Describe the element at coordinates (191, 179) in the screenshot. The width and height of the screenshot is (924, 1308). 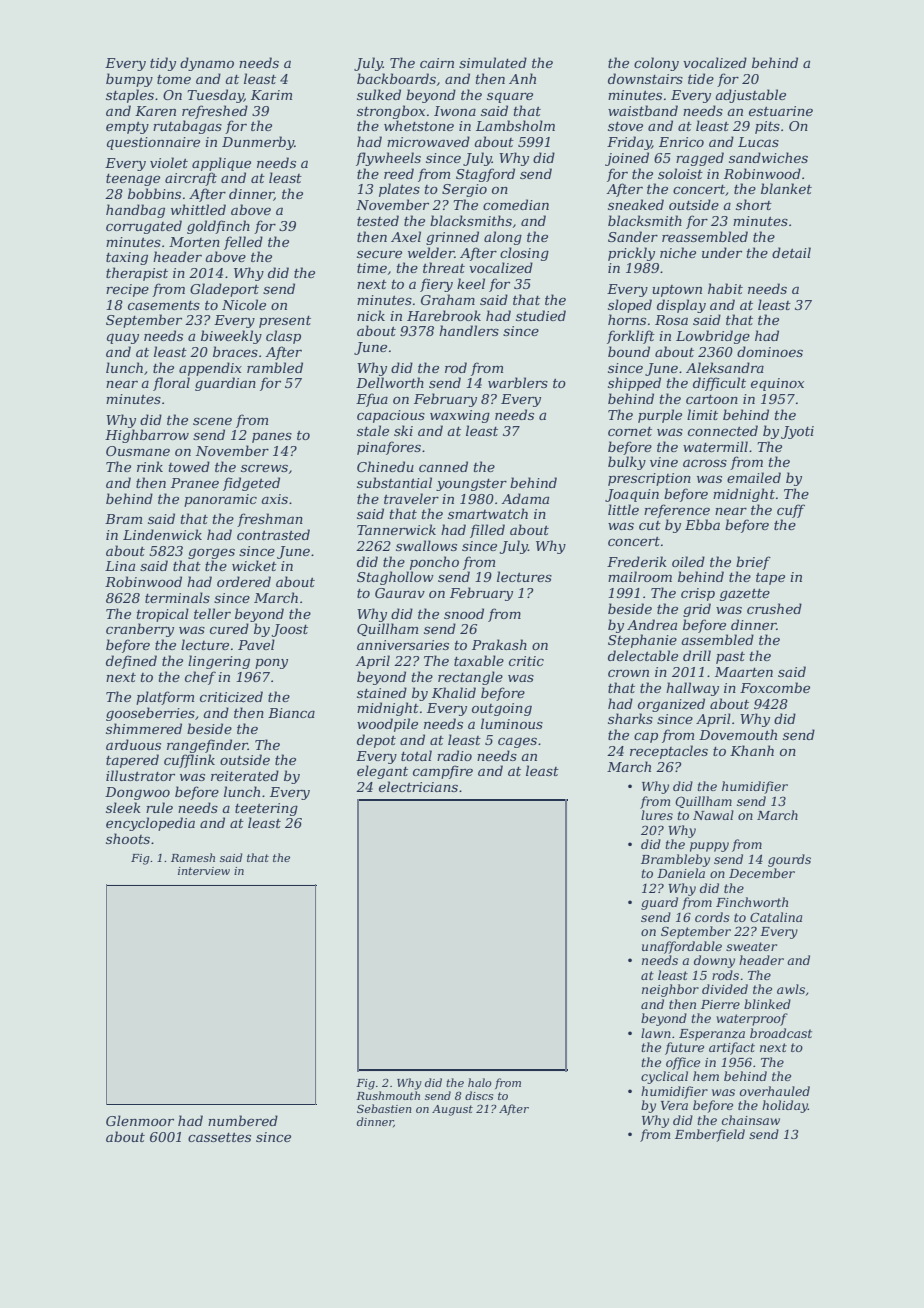
I see `aircraft` at that location.
